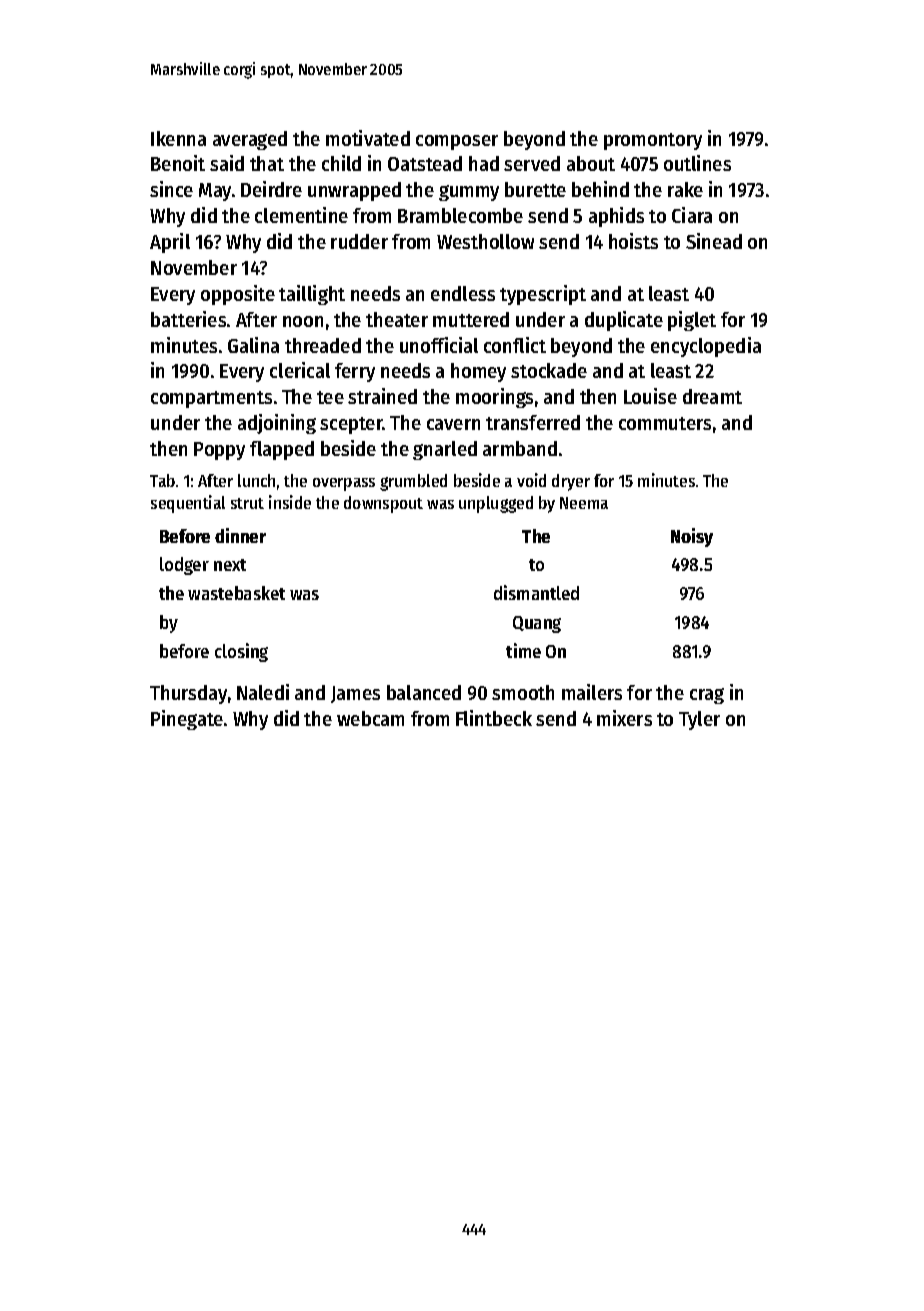 The width and height of the document is (924, 1311). What do you see at coordinates (706, 347) in the document?
I see `encyclopedia` at bounding box center [706, 347].
